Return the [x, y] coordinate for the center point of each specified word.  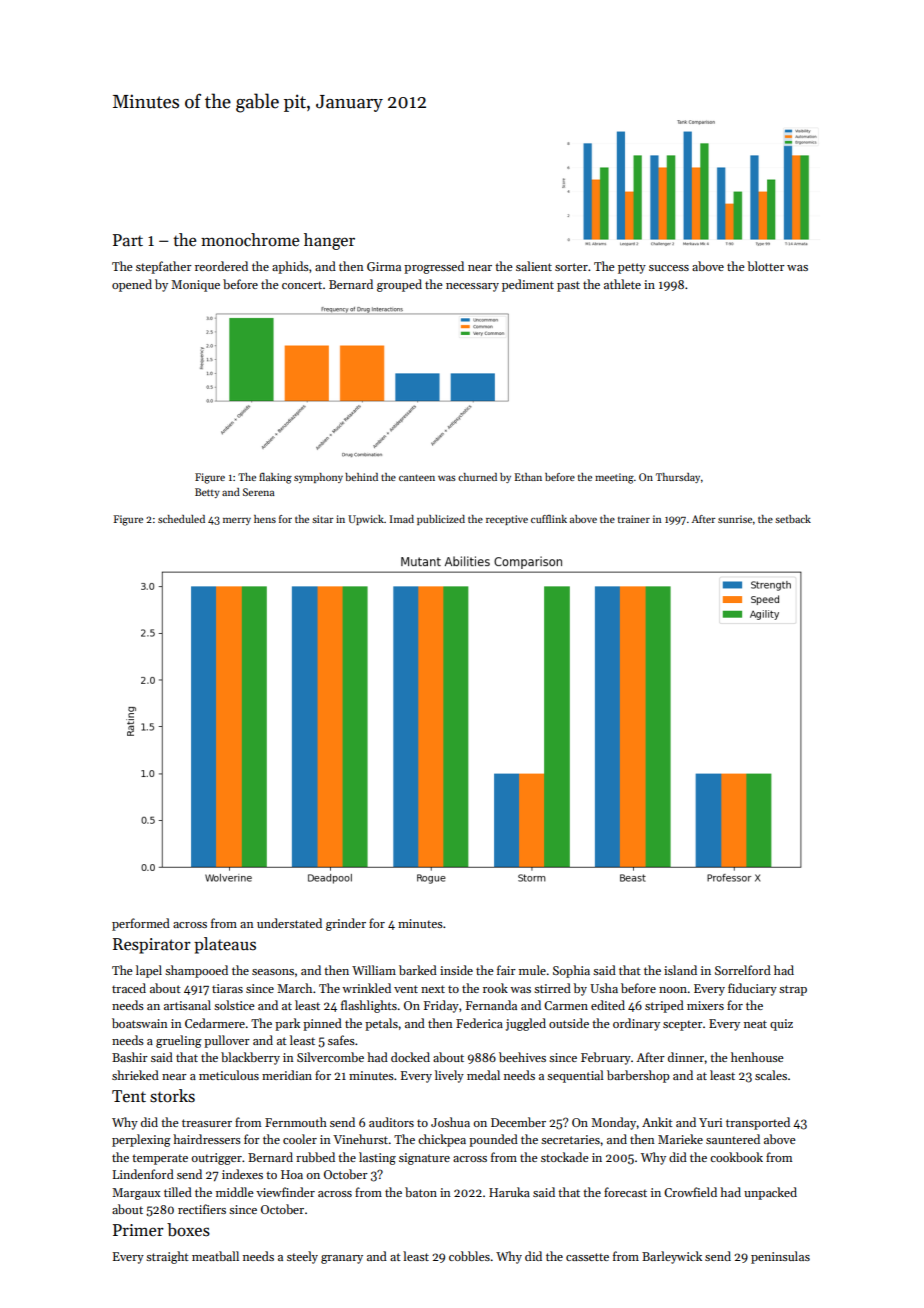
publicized [441, 520]
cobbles [469, 1256]
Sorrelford [743, 970]
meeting [614, 478]
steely [302, 1257]
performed [141, 924]
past [568, 286]
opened [132, 285]
